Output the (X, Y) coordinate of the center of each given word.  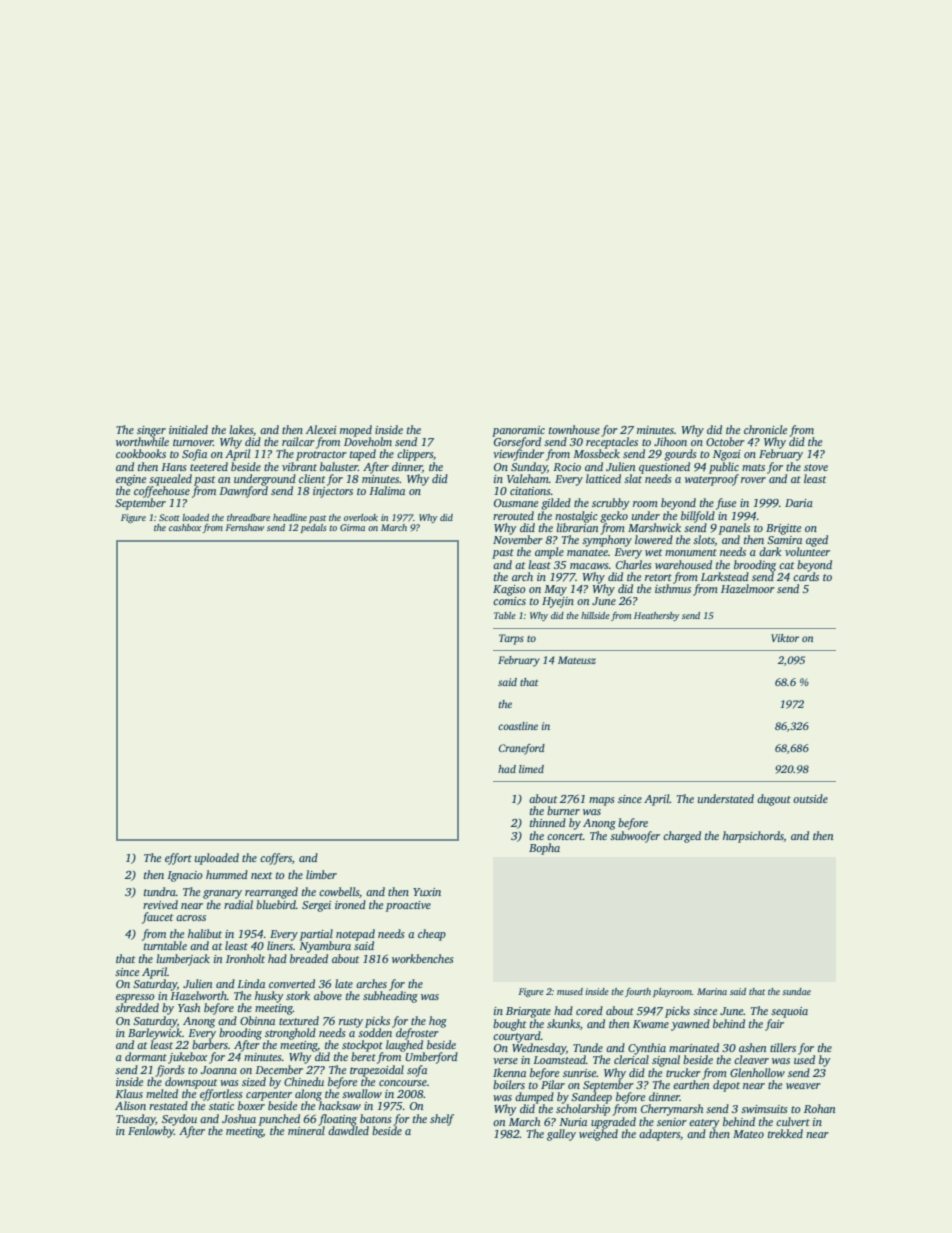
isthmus (673, 588)
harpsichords (753, 837)
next (261, 875)
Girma (352, 527)
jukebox (187, 1058)
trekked (785, 1133)
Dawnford (243, 492)
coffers (276, 859)
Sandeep (591, 1098)
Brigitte (783, 529)
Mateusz (577, 660)
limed (531, 769)
